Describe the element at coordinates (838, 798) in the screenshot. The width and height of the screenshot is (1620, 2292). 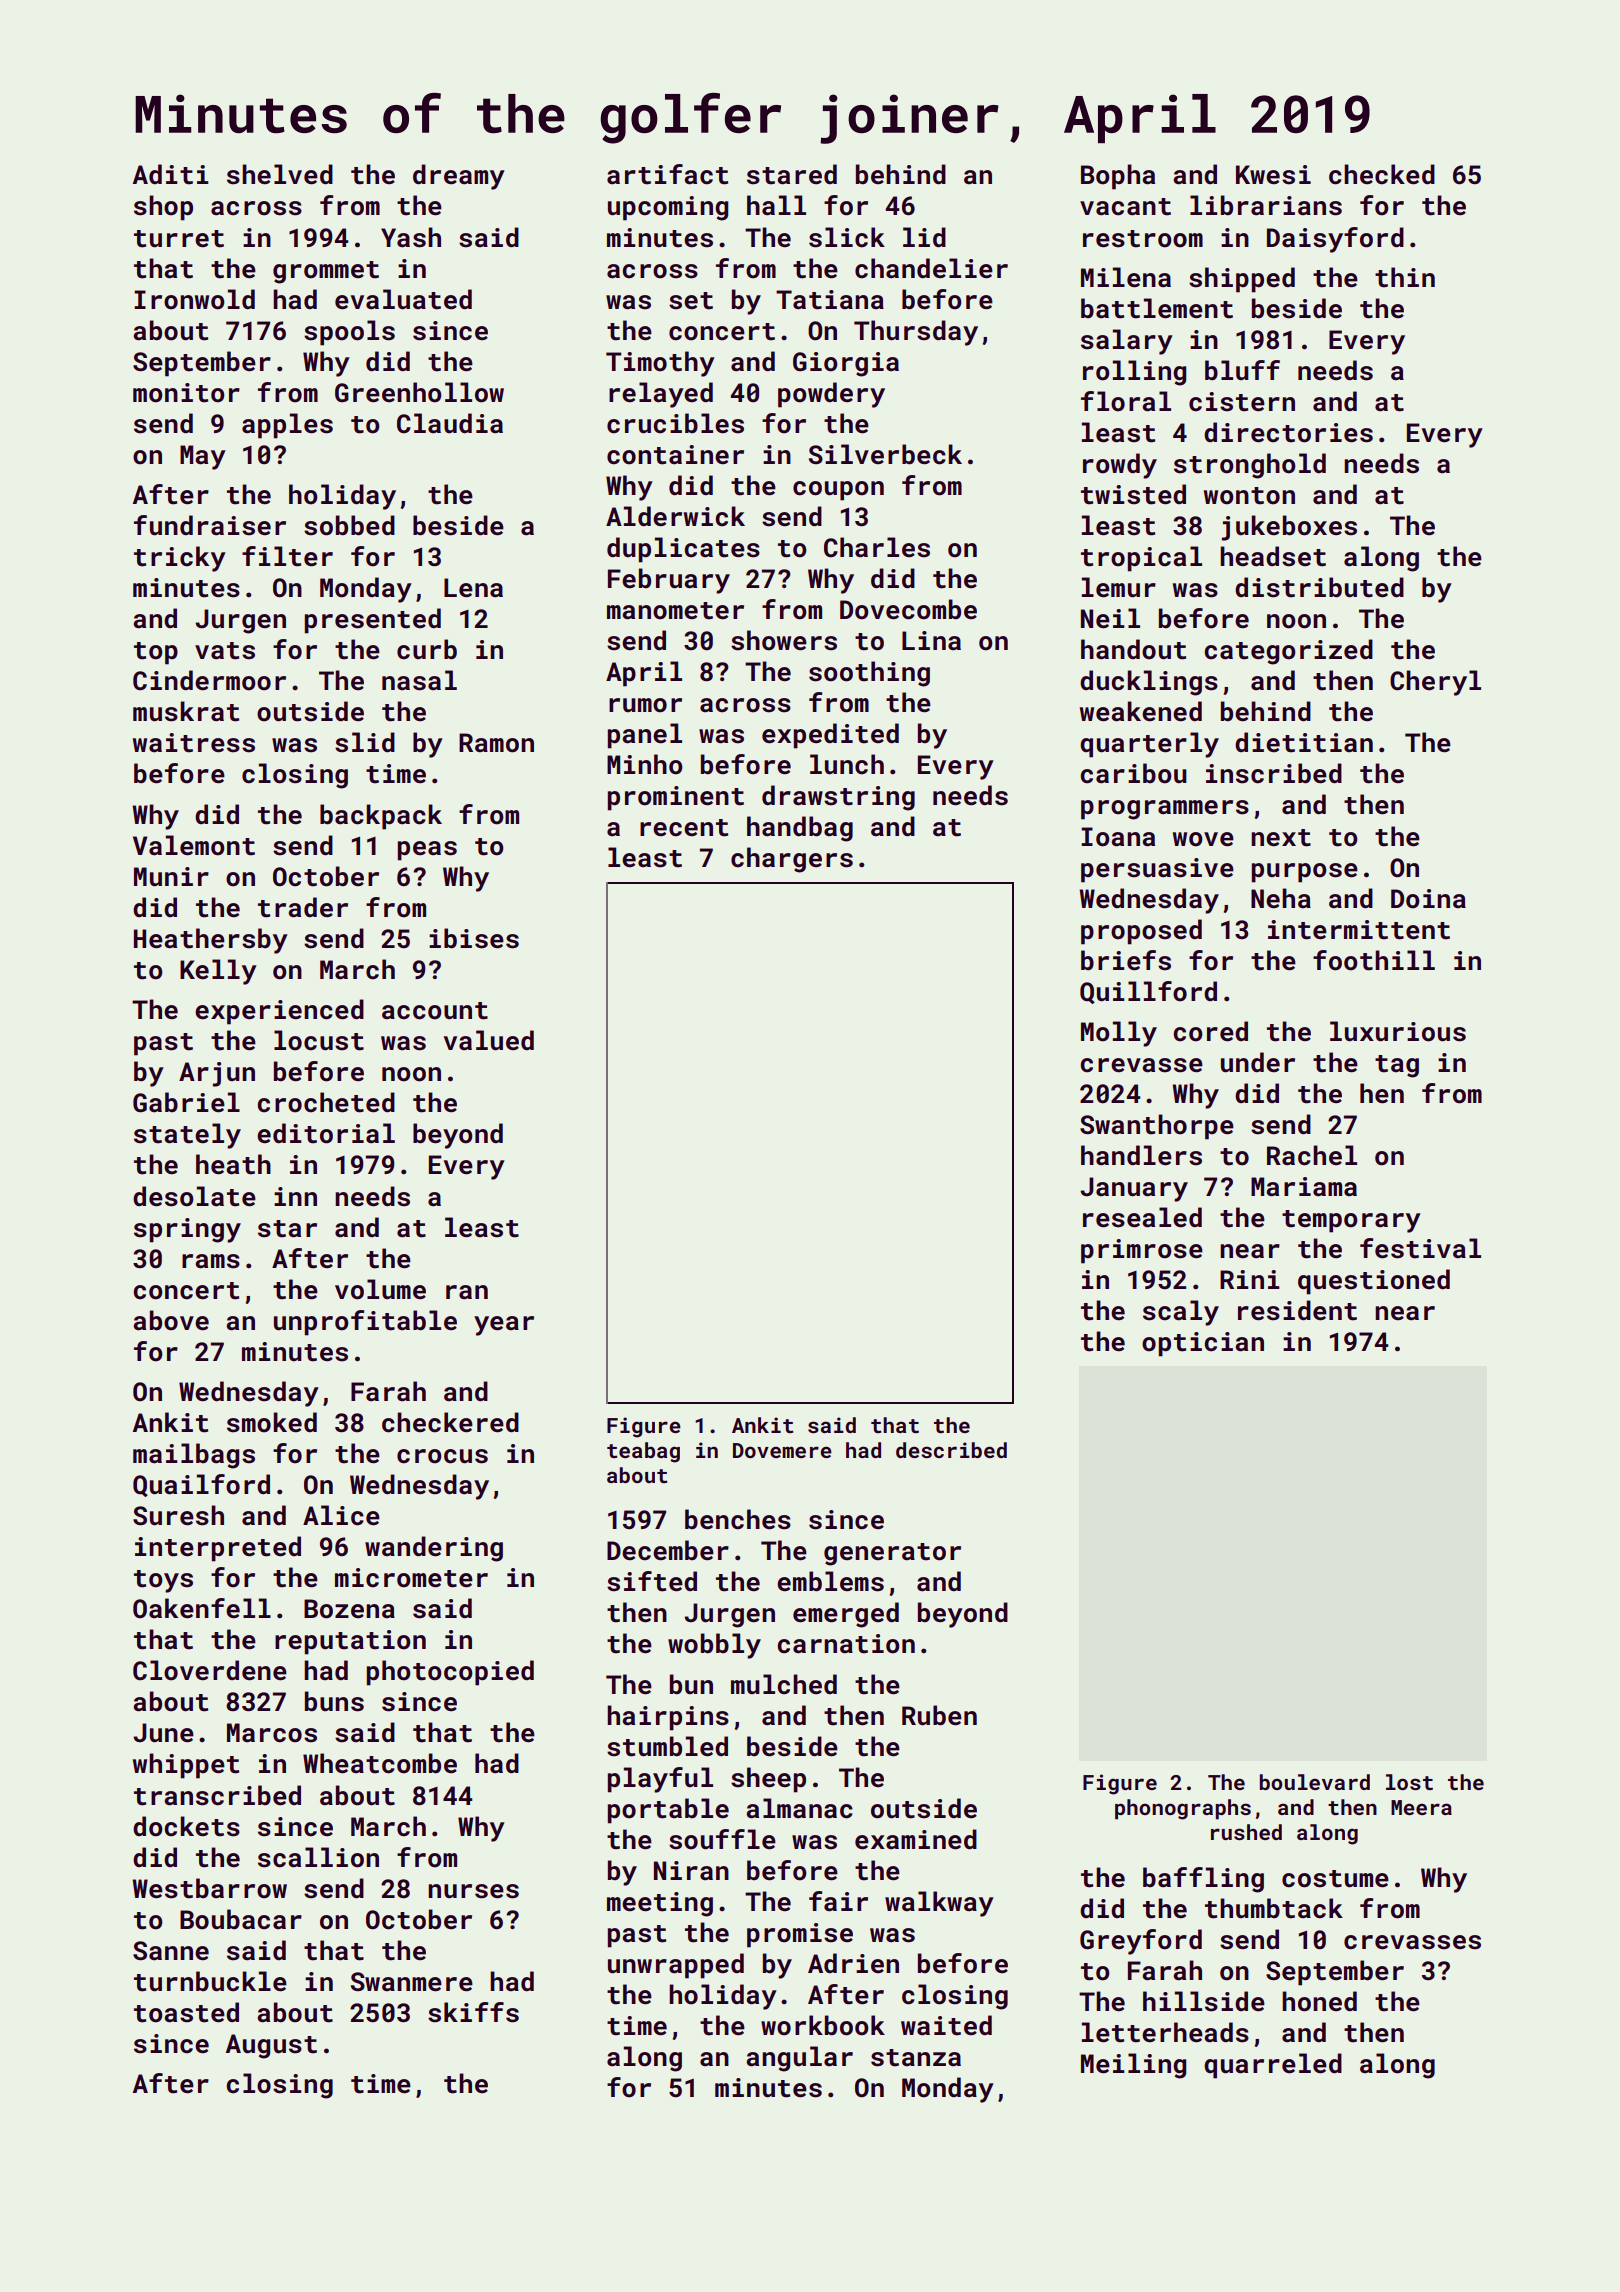
I see `drawstring` at that location.
